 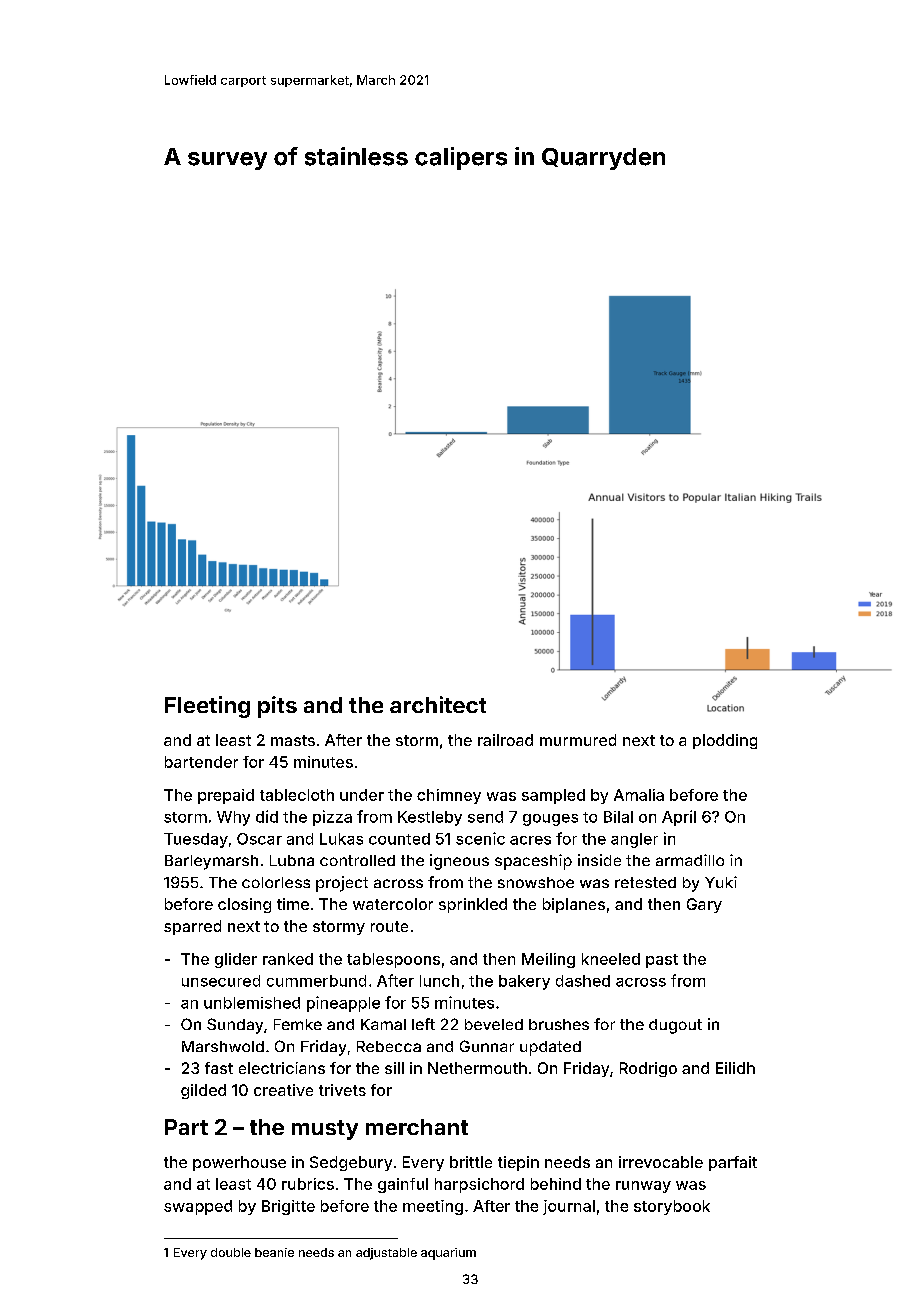 What do you see at coordinates (386, 1254) in the image?
I see `adjustable` at bounding box center [386, 1254].
